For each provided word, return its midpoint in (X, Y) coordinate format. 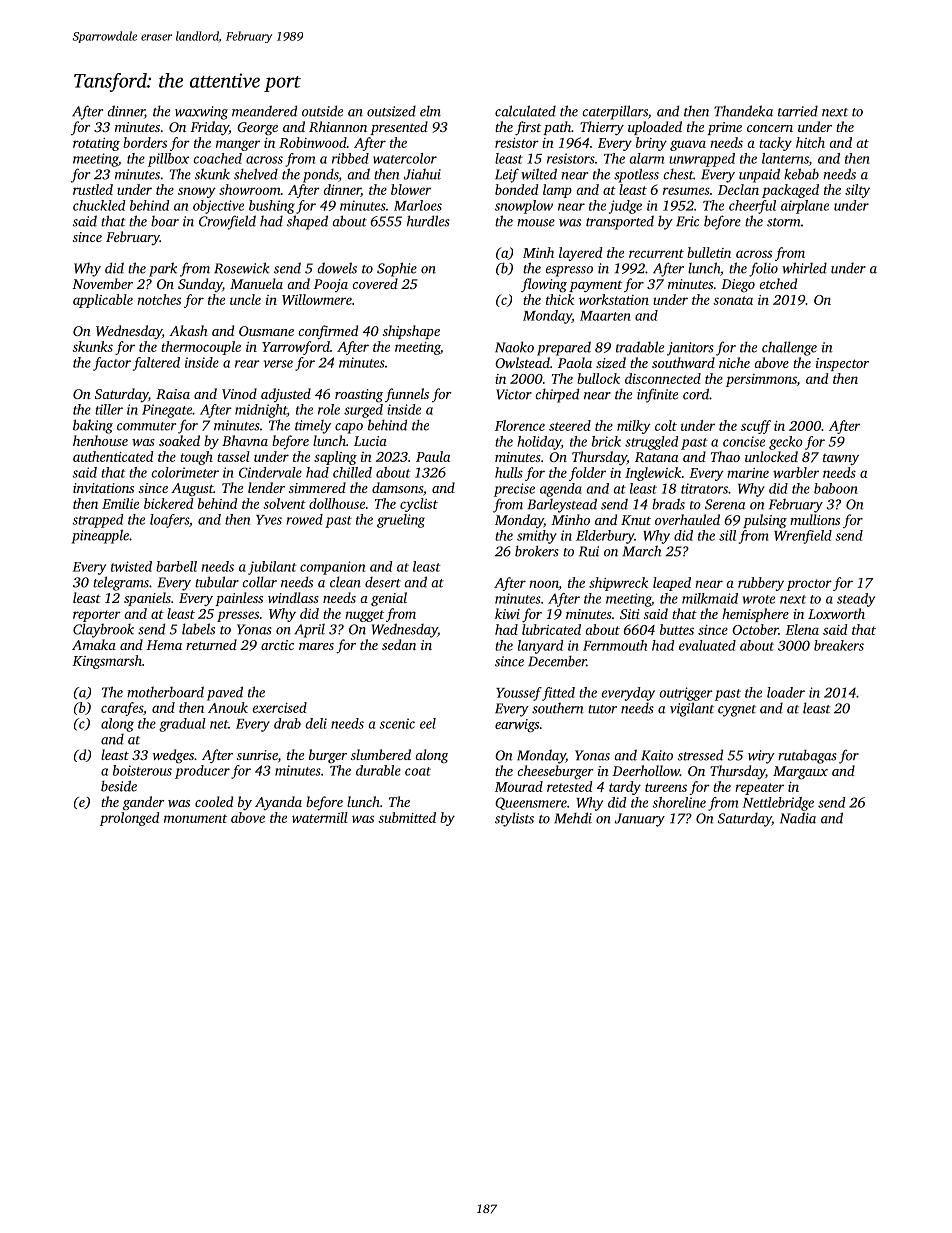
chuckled (99, 205)
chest (678, 174)
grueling (401, 521)
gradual (182, 725)
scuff (756, 427)
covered (375, 283)
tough (196, 458)
